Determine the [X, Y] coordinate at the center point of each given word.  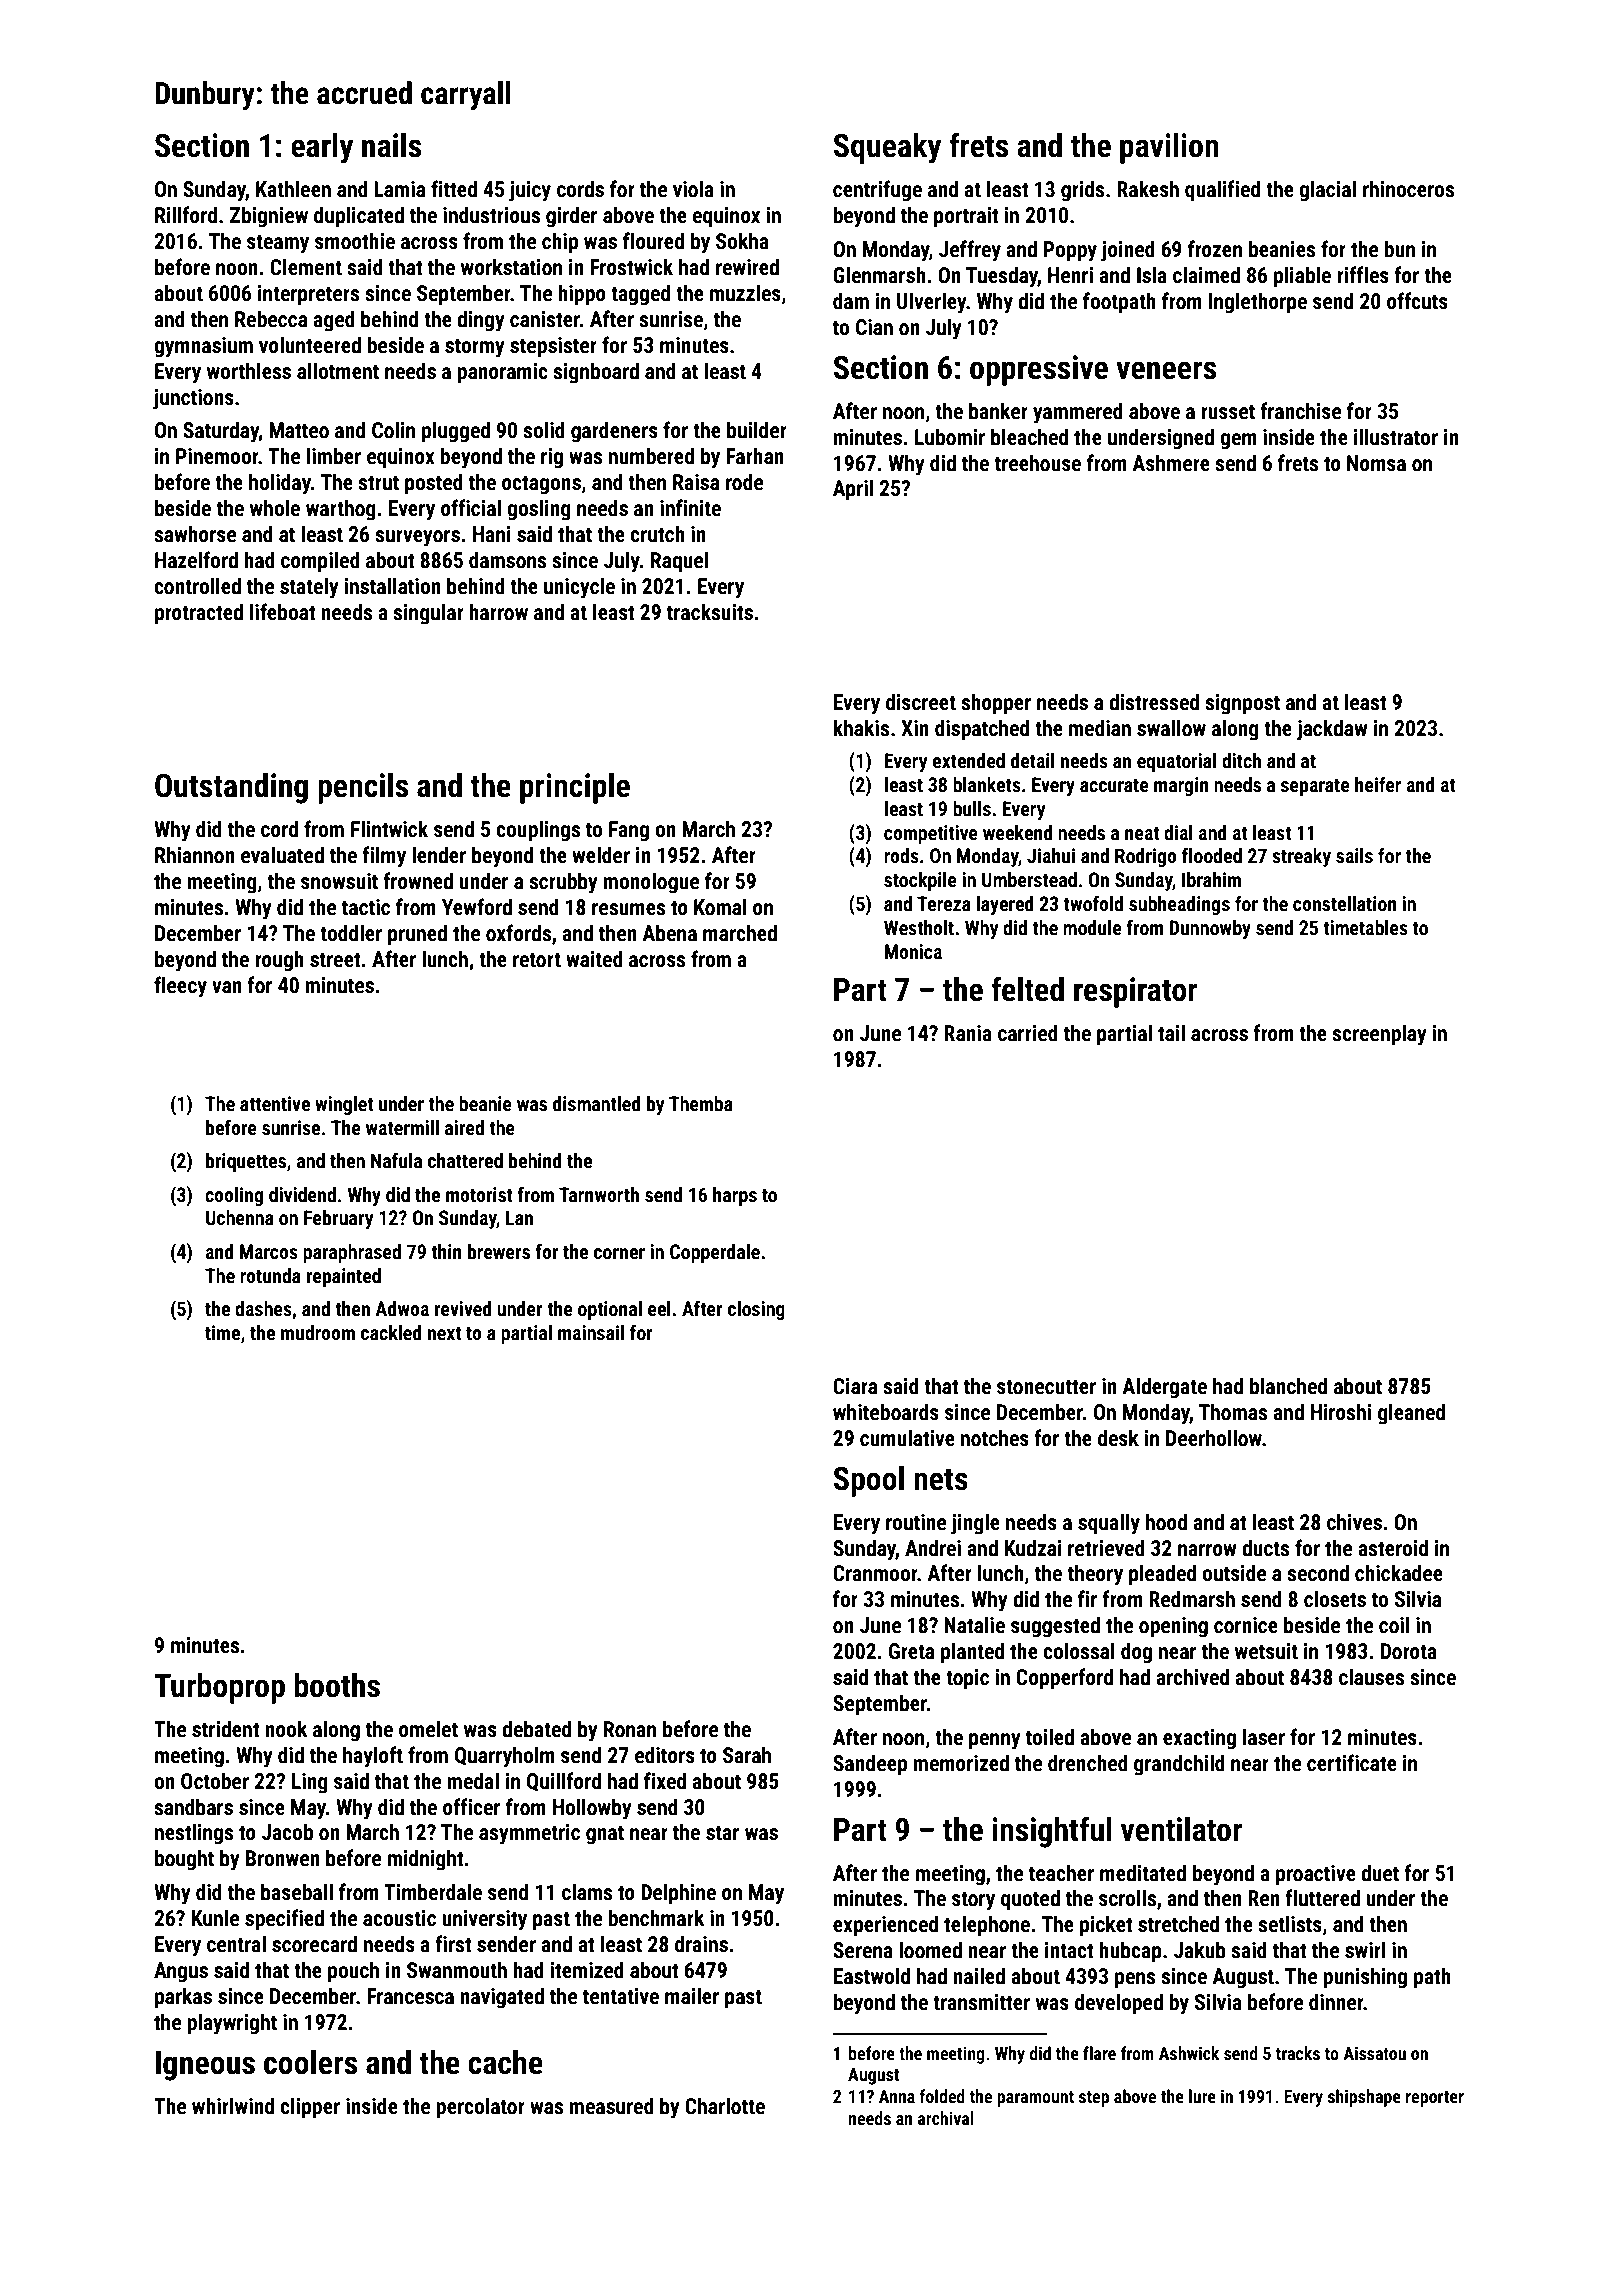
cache [505, 2062]
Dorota [1409, 1651]
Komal [720, 906]
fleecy [180, 987]
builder [757, 429]
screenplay [1379, 1035]
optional [610, 1310]
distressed [1154, 702]
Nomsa [1376, 463]
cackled [391, 1332]
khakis [861, 727]
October [215, 1780]
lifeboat [283, 612]
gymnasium [203, 347]
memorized [961, 1763]
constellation [1345, 903]
